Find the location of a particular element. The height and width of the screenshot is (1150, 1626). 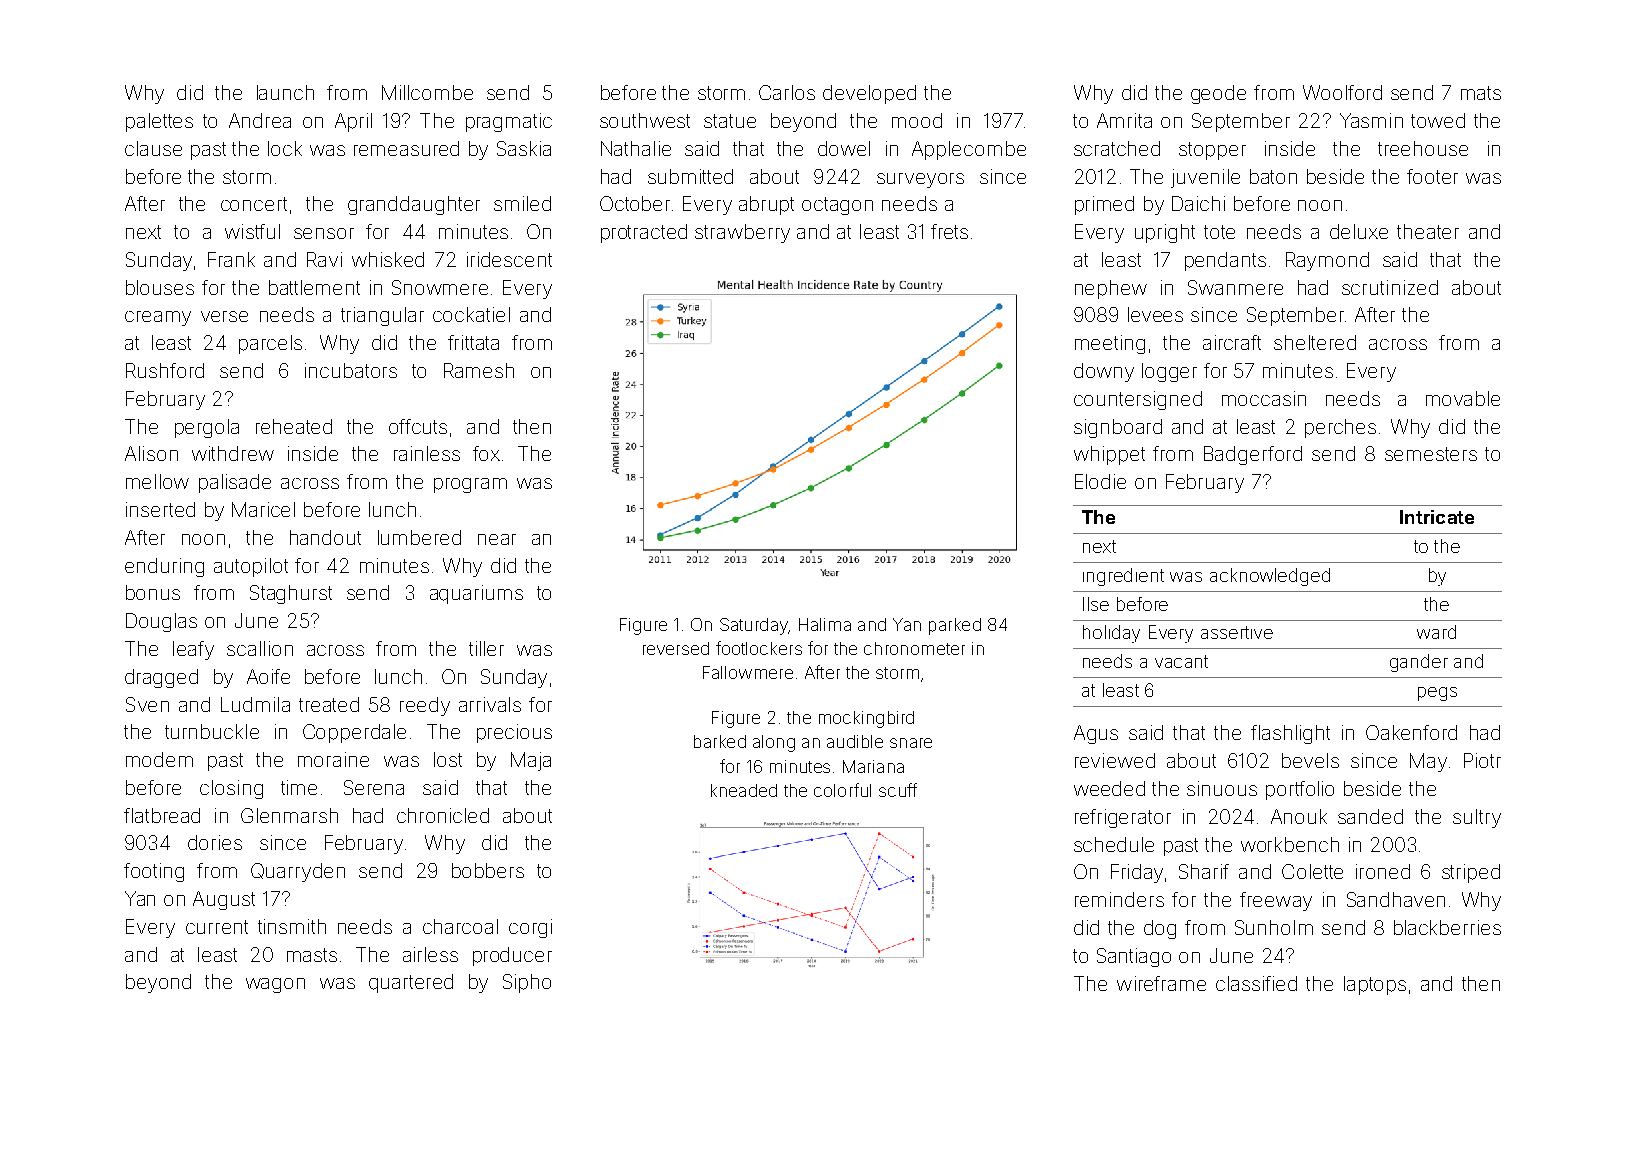

geode is located at coordinates (1218, 94).
